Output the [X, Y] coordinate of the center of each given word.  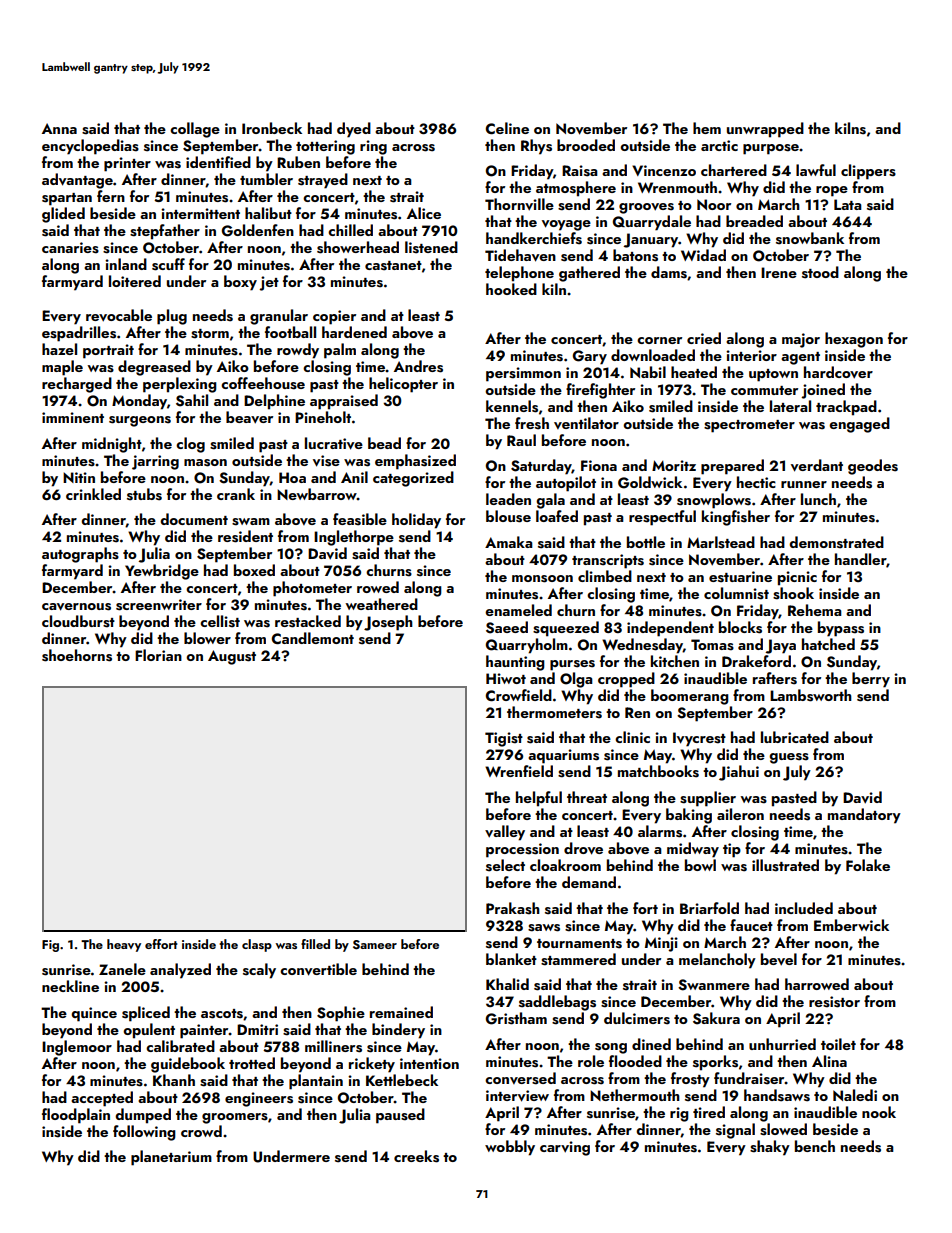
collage [195, 130]
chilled [350, 230]
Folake [868, 865]
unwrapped [765, 130]
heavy [124, 945]
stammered [578, 959]
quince [94, 1014]
